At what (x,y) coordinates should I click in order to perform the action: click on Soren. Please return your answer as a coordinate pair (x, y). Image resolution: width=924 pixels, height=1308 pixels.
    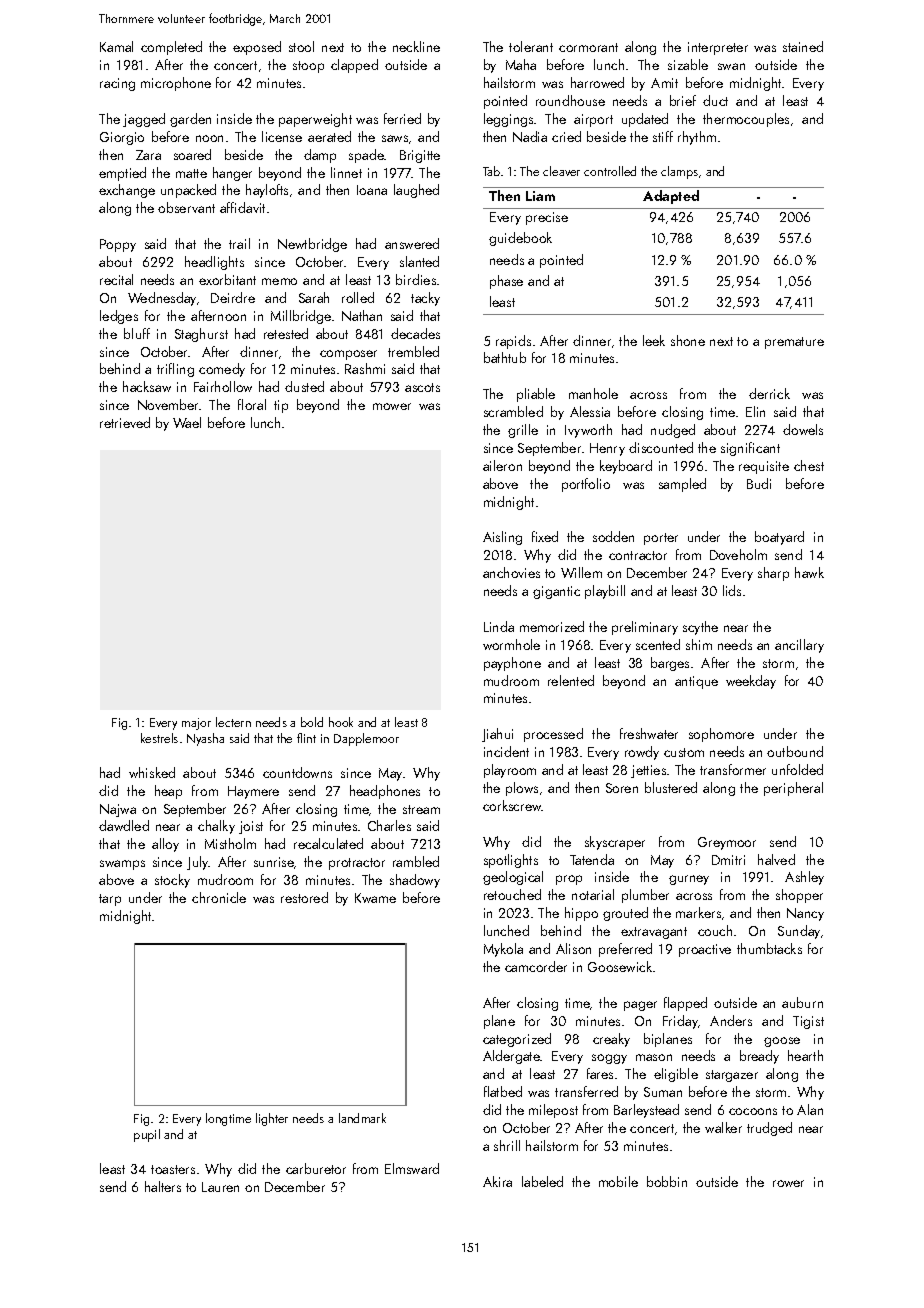
    Looking at the image, I should click on (622, 788).
